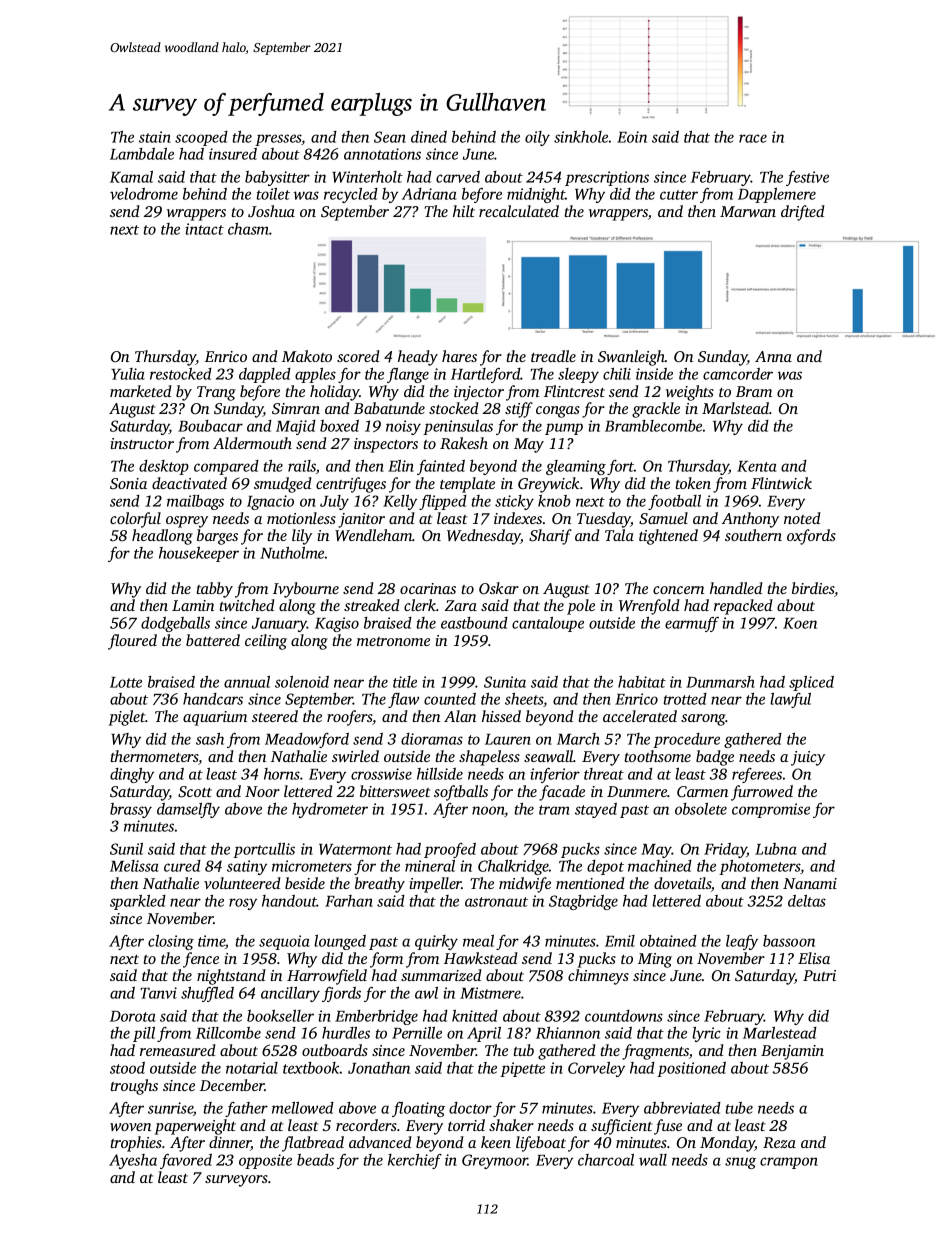  I want to click on race, so click(753, 138).
